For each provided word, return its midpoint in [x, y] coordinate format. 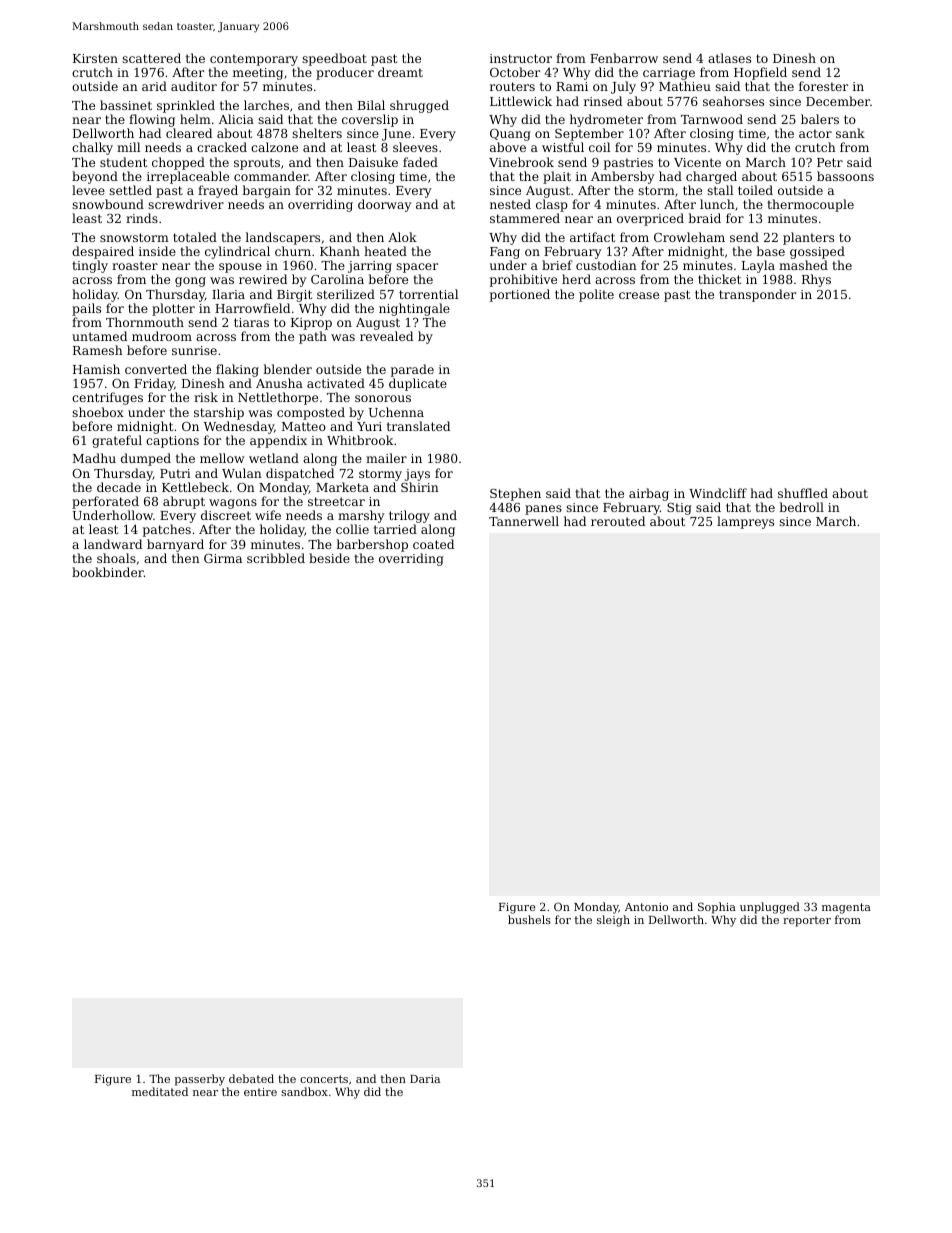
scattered [151, 58]
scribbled [276, 558]
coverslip [370, 120]
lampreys [745, 522]
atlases [729, 58]
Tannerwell [524, 521]
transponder [757, 295]
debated [251, 1078]
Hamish [96, 369]
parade [412, 370]
